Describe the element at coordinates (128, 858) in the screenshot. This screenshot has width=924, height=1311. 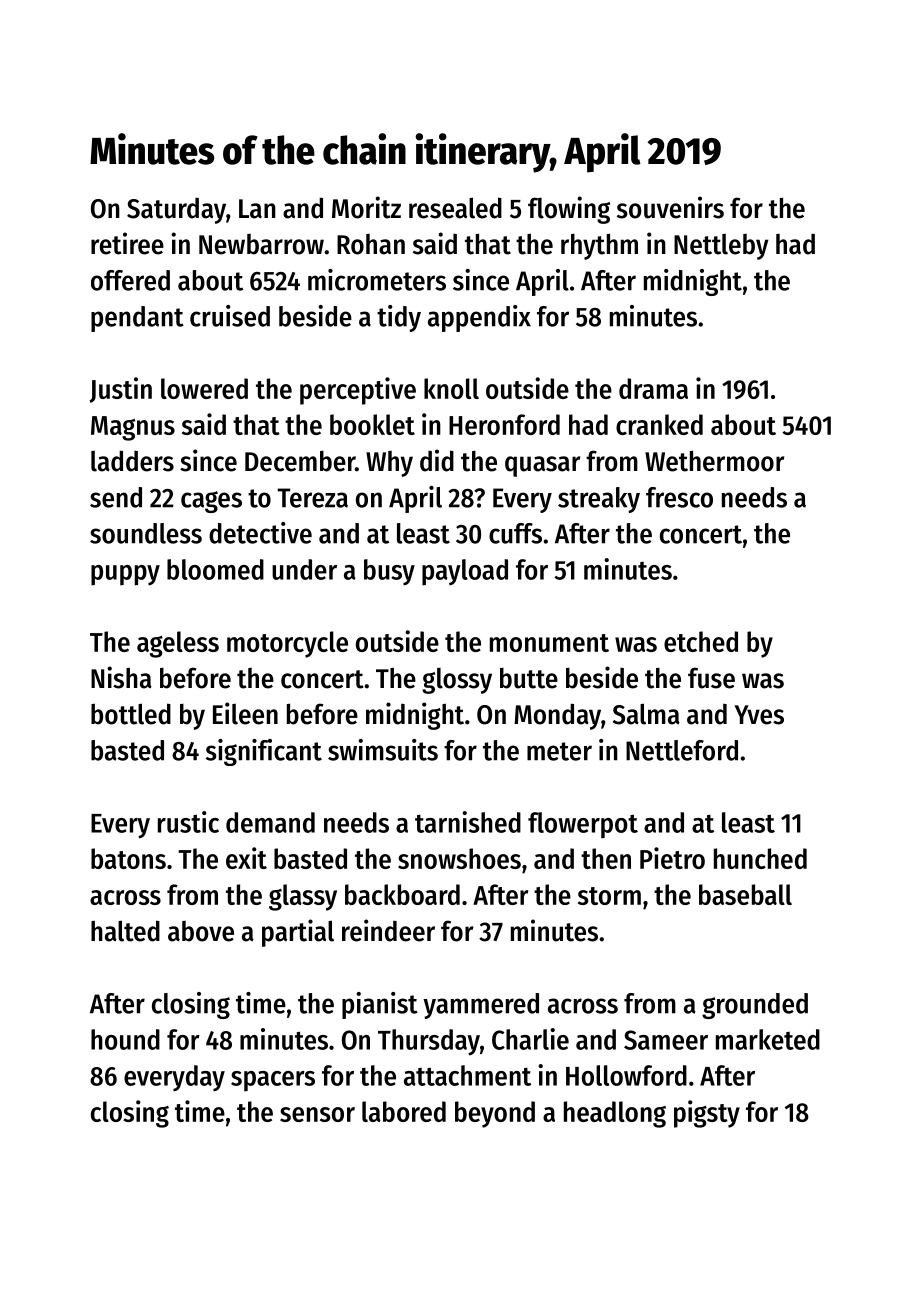
I see `batons` at that location.
